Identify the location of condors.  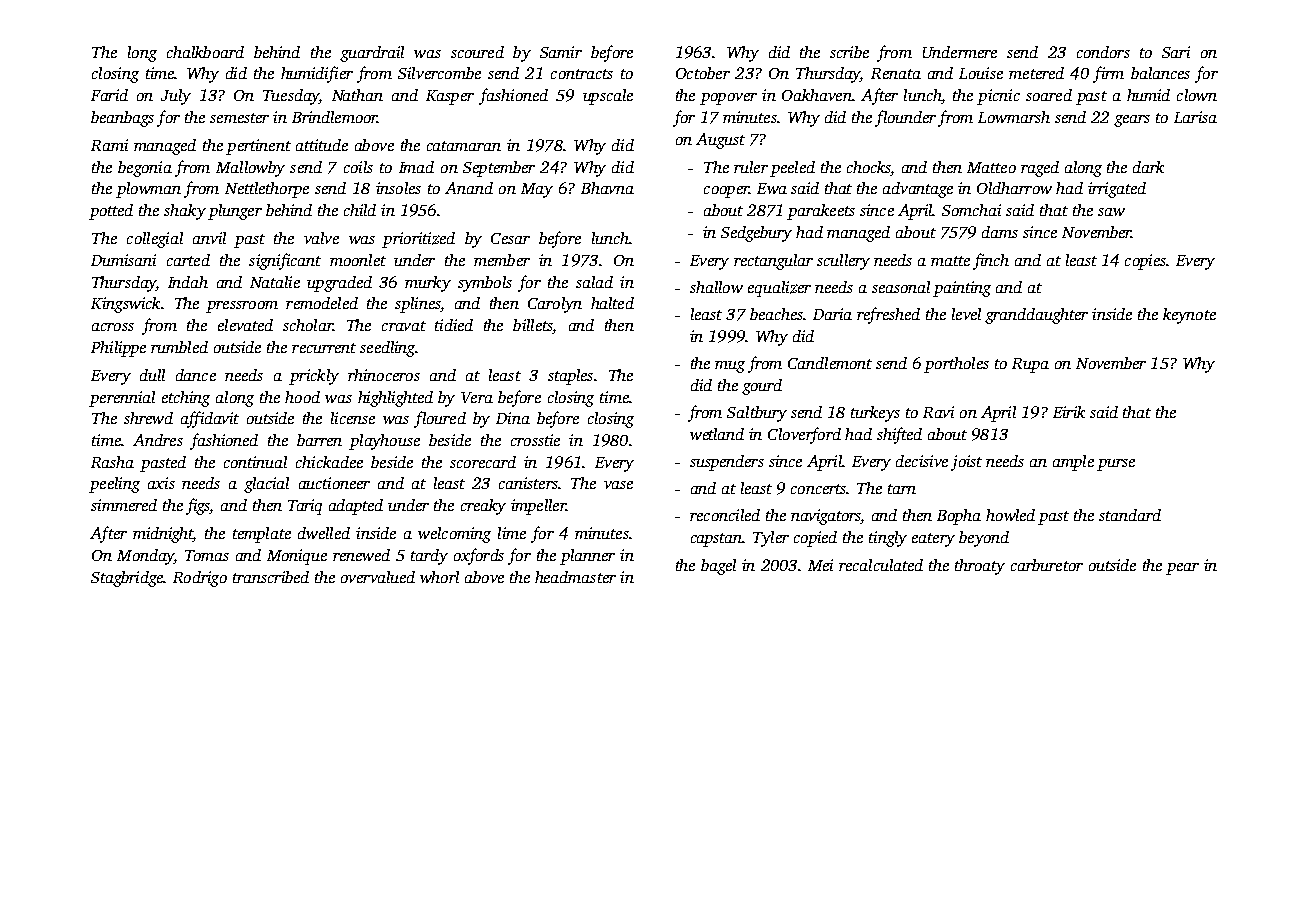
(1103, 52).
